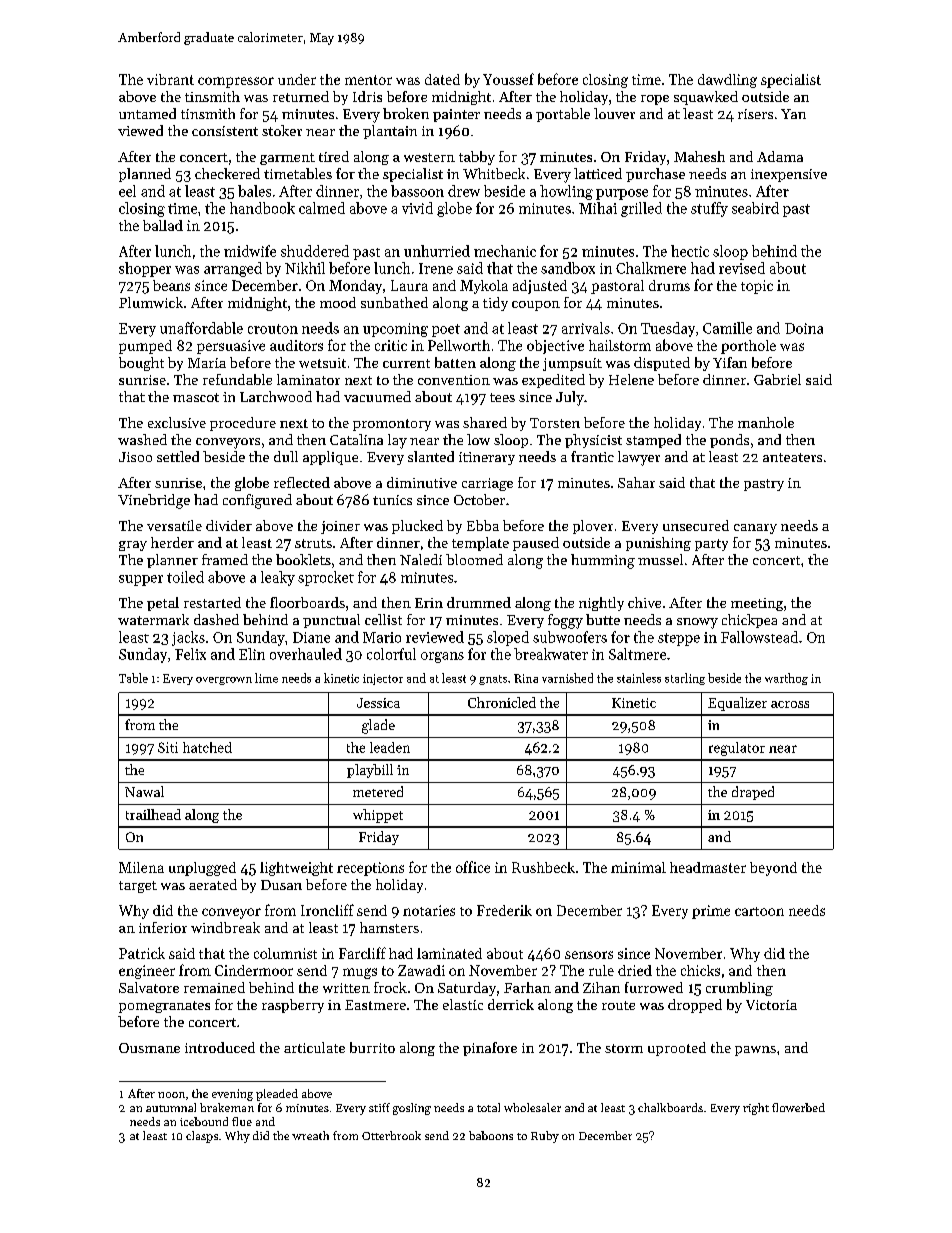 The image size is (952, 1233). Describe the element at coordinates (504, 910) in the page. I see `Frederik` at that location.
